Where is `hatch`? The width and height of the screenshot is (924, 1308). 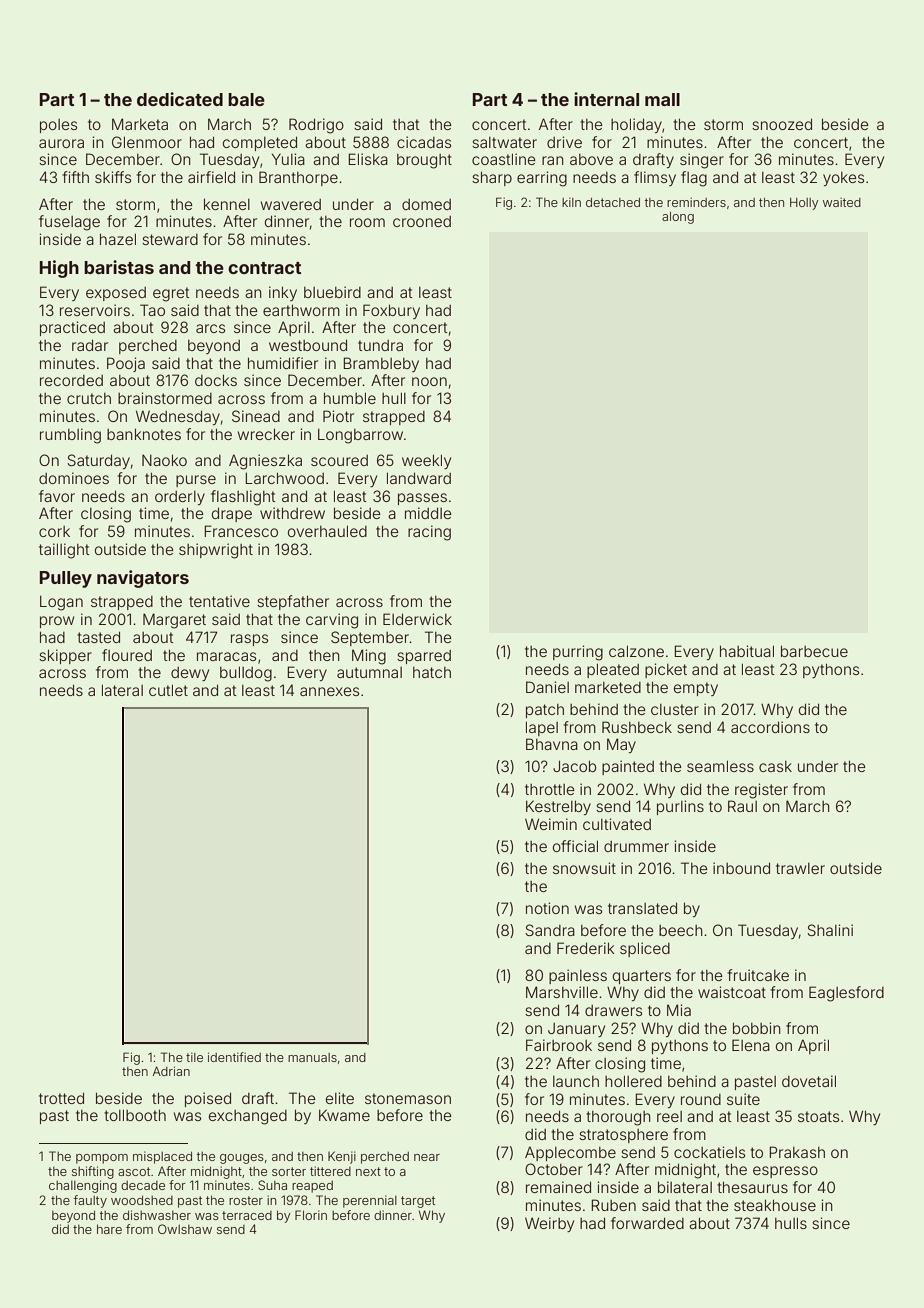
hatch is located at coordinates (432, 672).
